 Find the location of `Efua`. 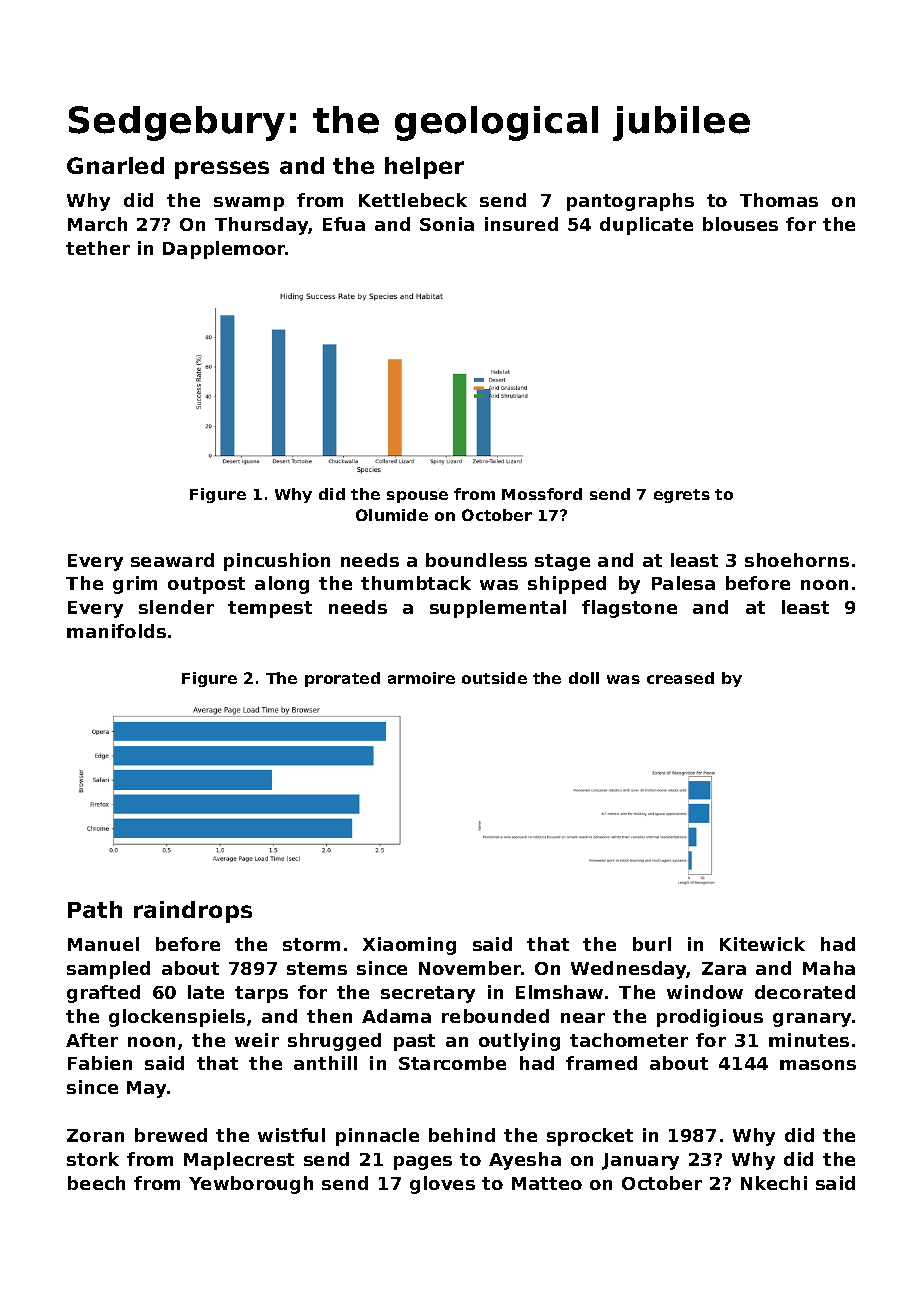

Efua is located at coordinates (344, 224).
